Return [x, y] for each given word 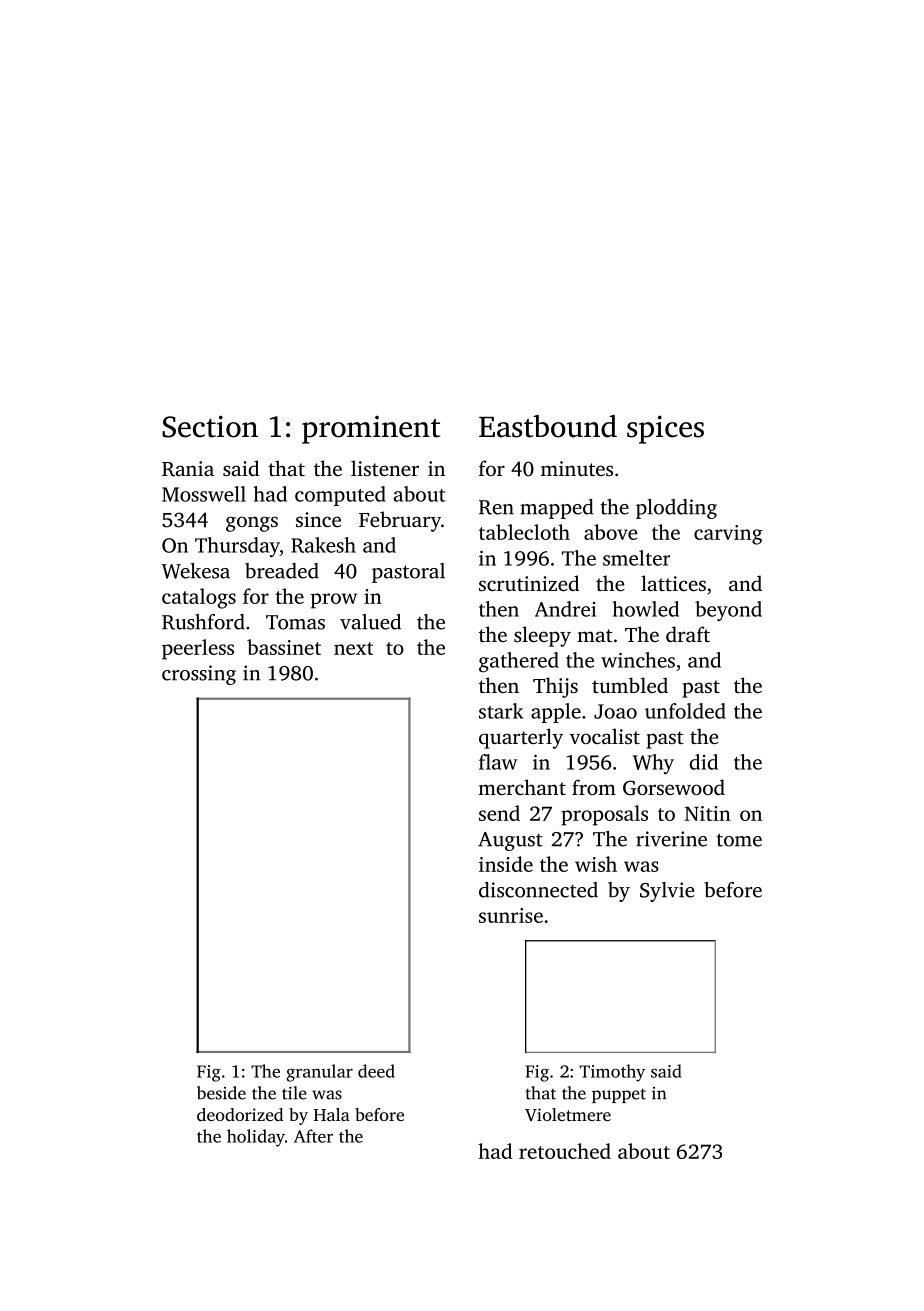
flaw [498, 762]
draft [688, 634]
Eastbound [548, 426]
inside [506, 864]
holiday [256, 1138]
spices [665, 429]
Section [210, 426]
